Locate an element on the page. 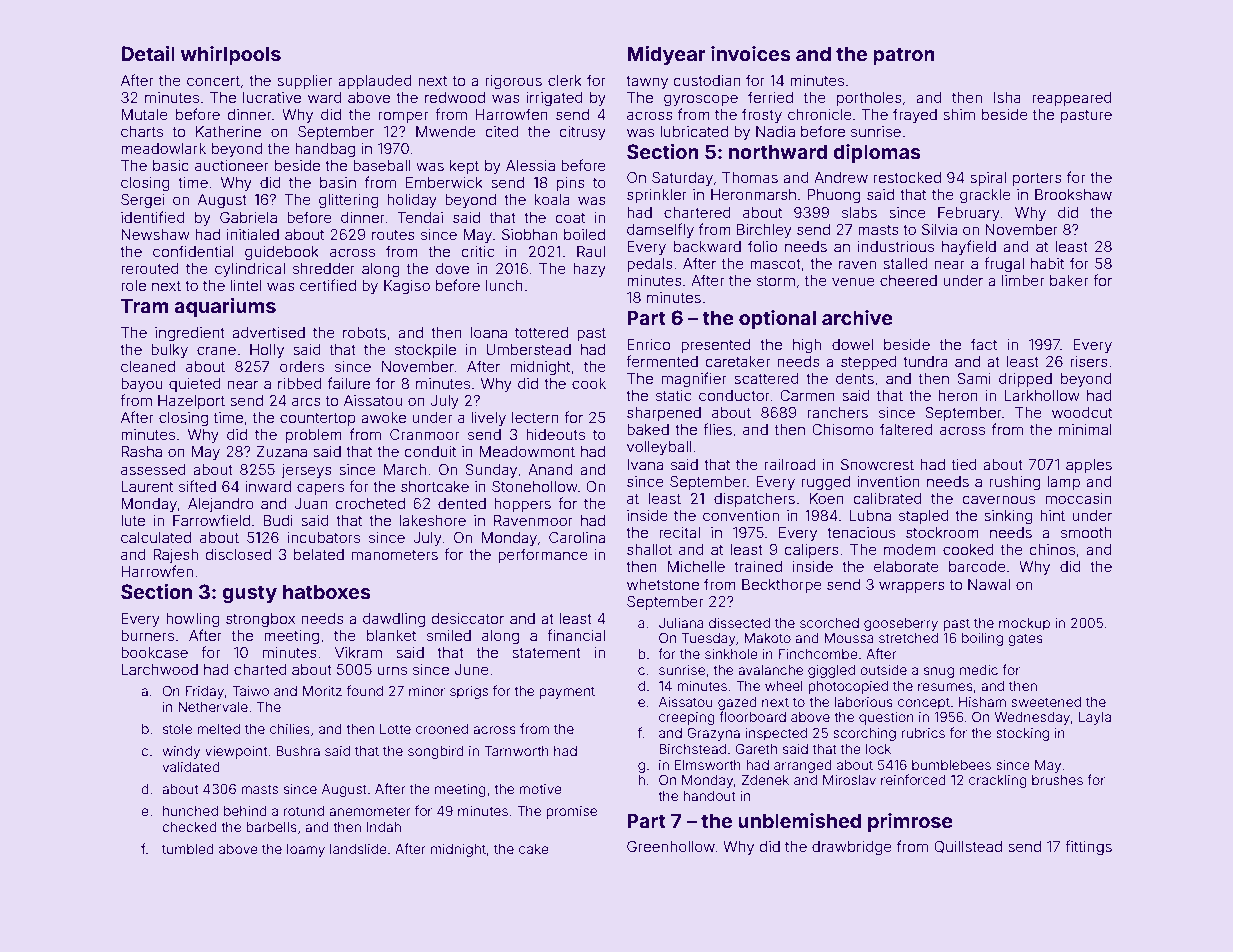 The image size is (1233, 952). tumbled is located at coordinates (188, 849).
